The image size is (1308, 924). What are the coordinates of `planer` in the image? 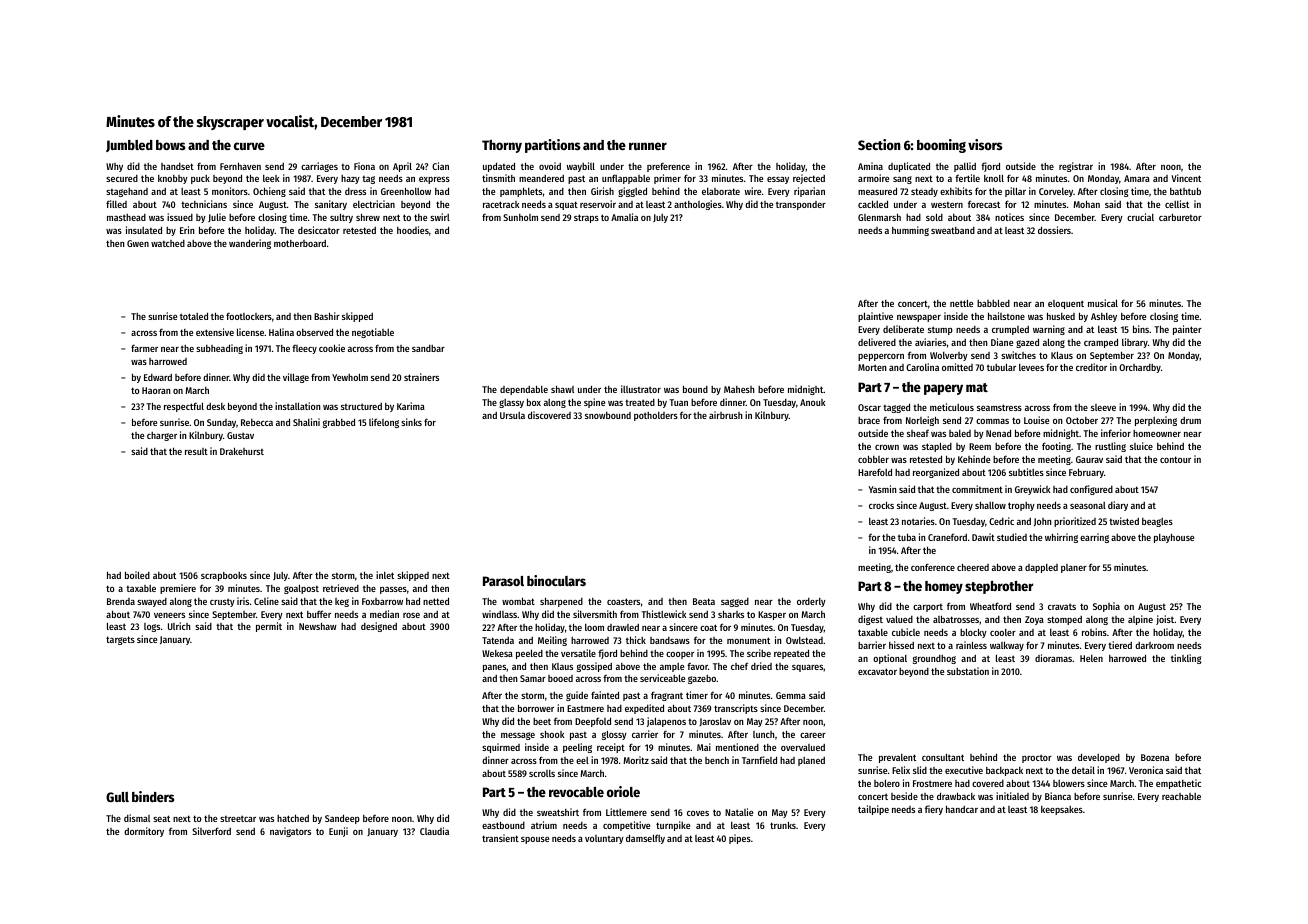 It's located at (1074, 568).
